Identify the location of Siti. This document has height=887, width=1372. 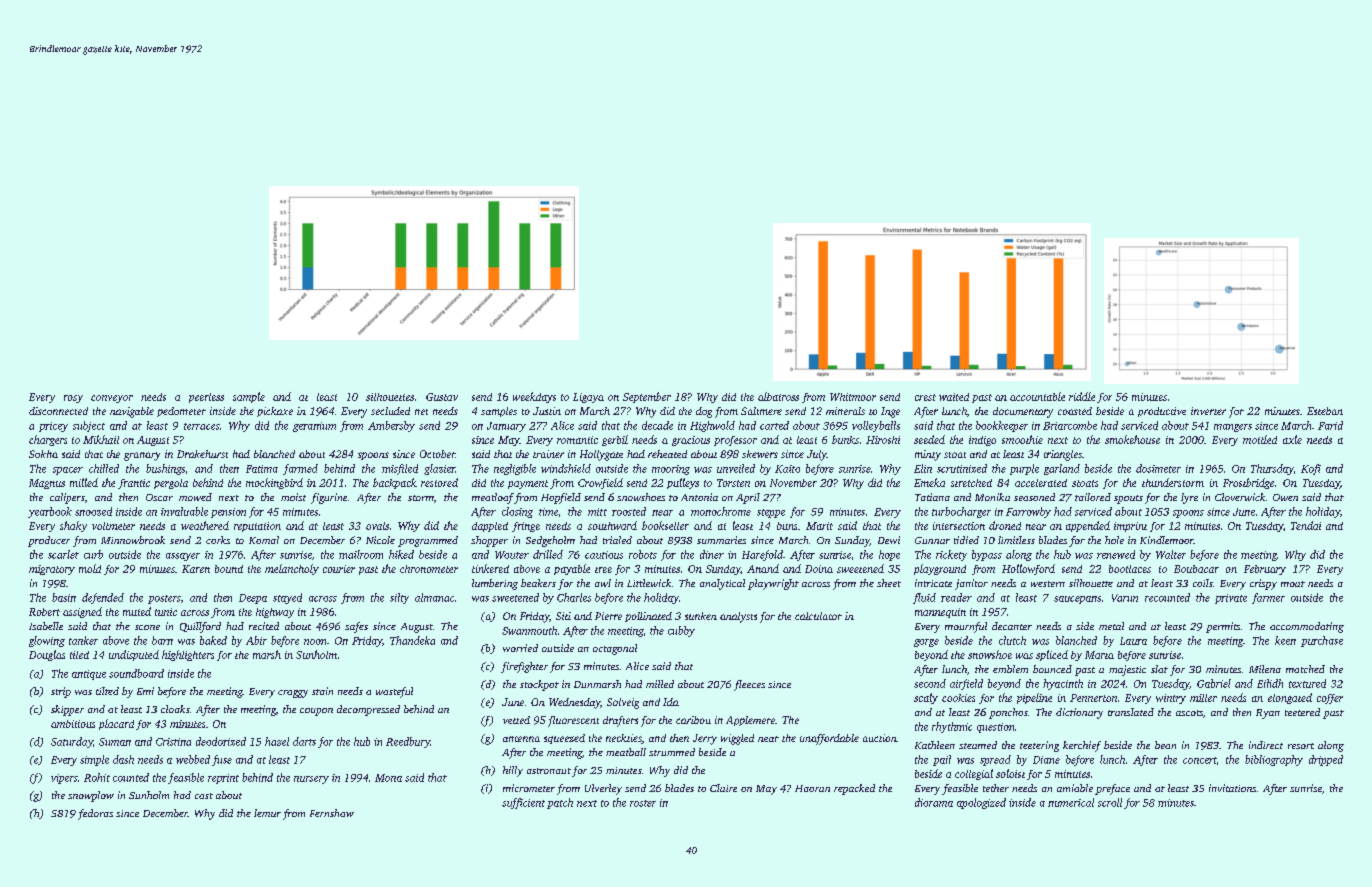
(563, 616).
